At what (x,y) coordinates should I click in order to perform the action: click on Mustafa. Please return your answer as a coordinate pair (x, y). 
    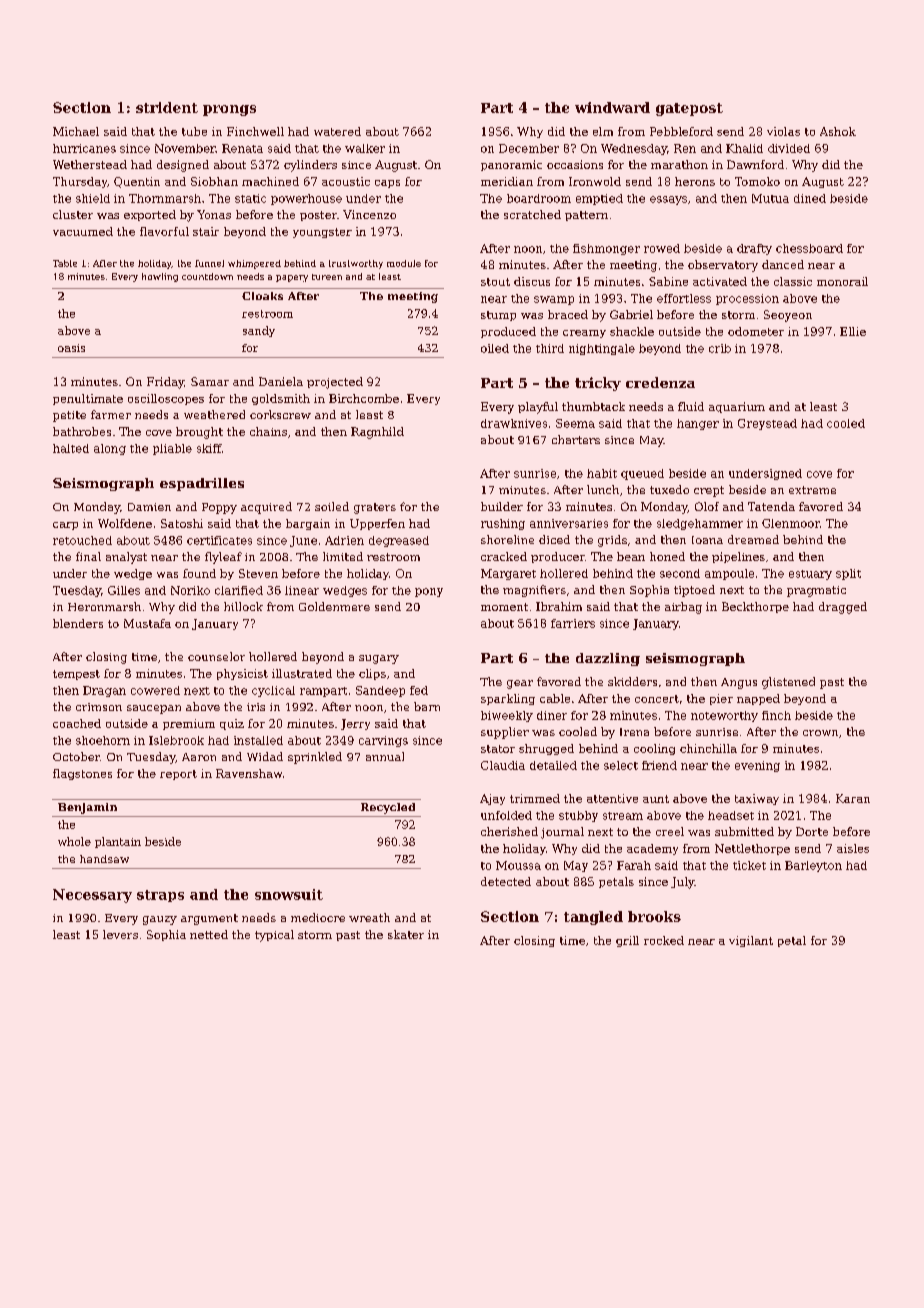
    Looking at the image, I should click on (147, 623).
